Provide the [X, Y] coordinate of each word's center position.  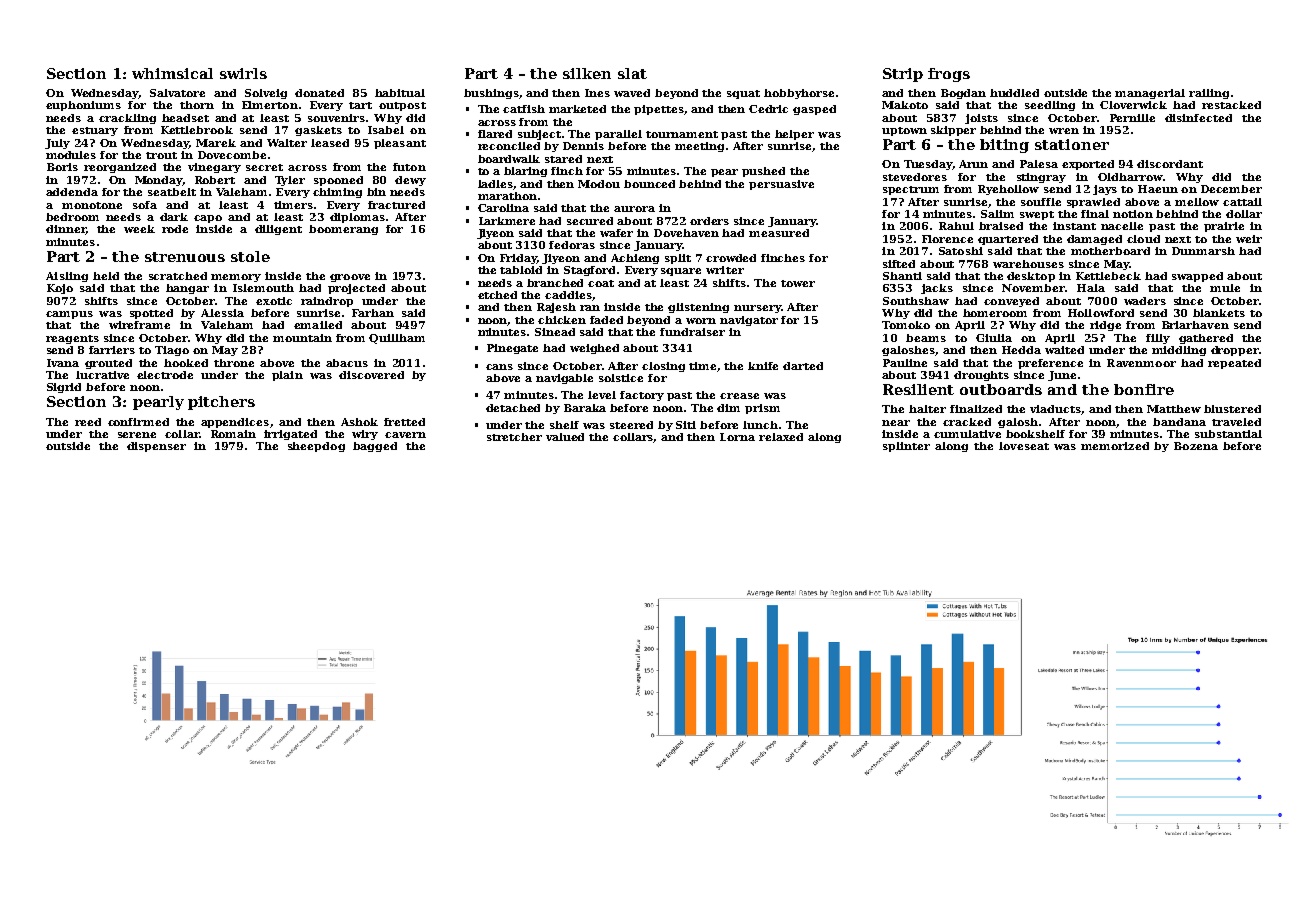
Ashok [359, 422]
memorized [1115, 446]
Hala [1091, 288]
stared [563, 159]
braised [1001, 226]
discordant [1170, 164]
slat [632, 73]
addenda [72, 192]
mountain [302, 338]
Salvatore [177, 93]
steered [631, 425]
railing [1209, 94]
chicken [562, 320]
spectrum [911, 190]
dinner [66, 230]
